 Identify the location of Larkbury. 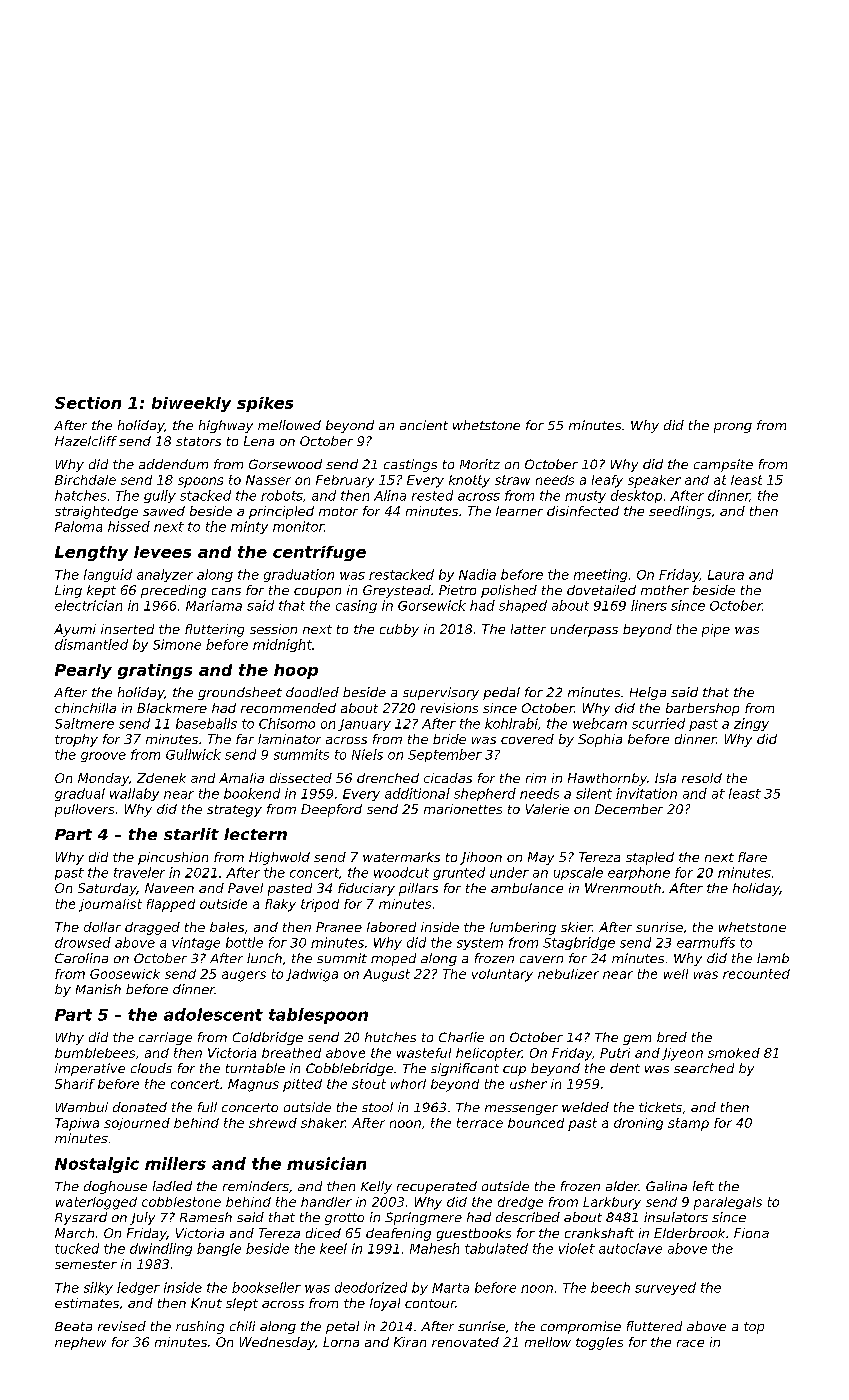
(612, 1203).
